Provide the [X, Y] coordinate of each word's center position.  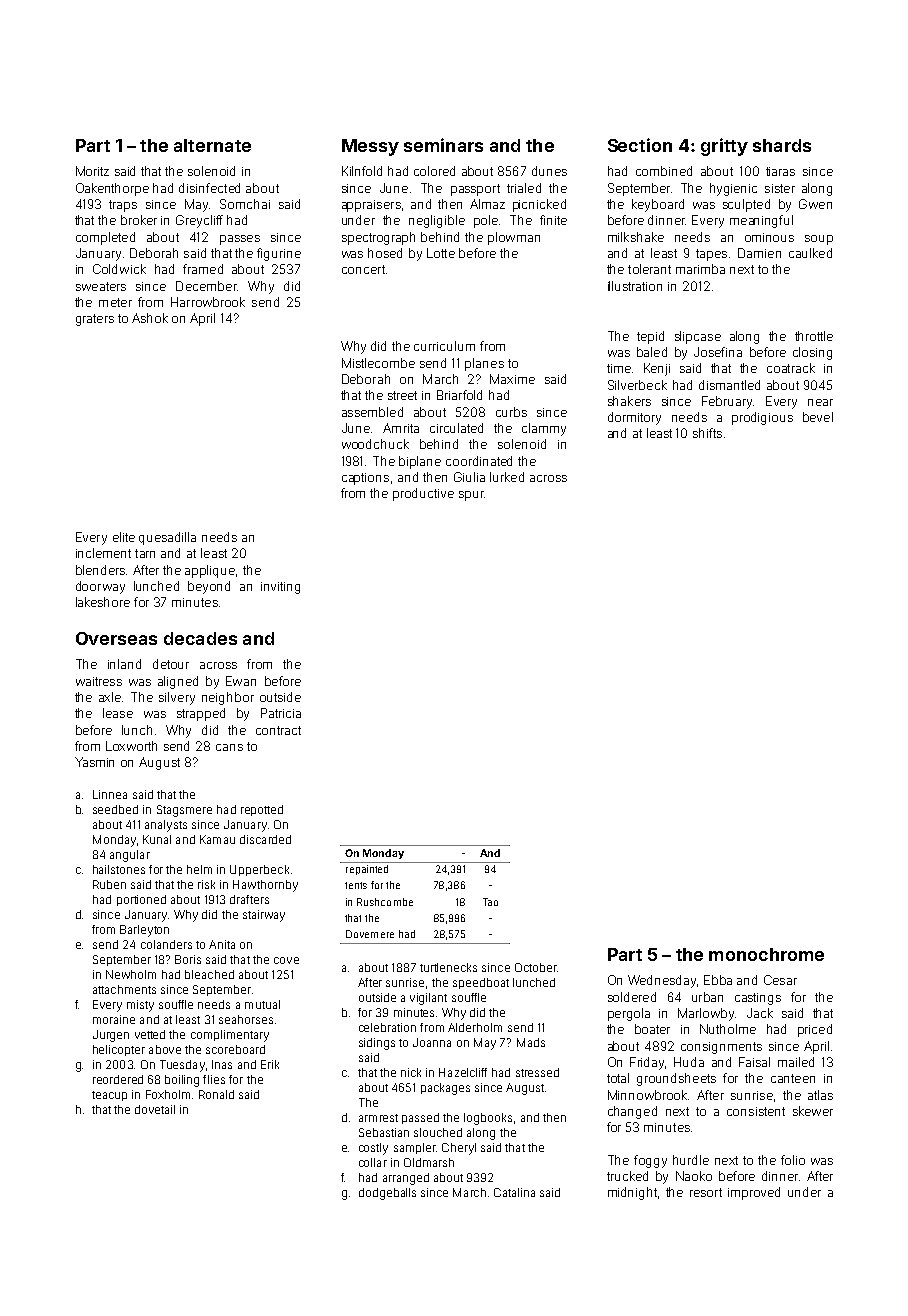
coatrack [791, 368]
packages [445, 1089]
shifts [707, 433]
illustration [635, 286]
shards [782, 145]
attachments [124, 989]
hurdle [691, 1160]
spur [471, 496]
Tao [490, 902]
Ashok [150, 318]
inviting [280, 588]
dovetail [155, 1109]
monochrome [766, 954]
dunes [549, 171]
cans [229, 747]
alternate [212, 145]
